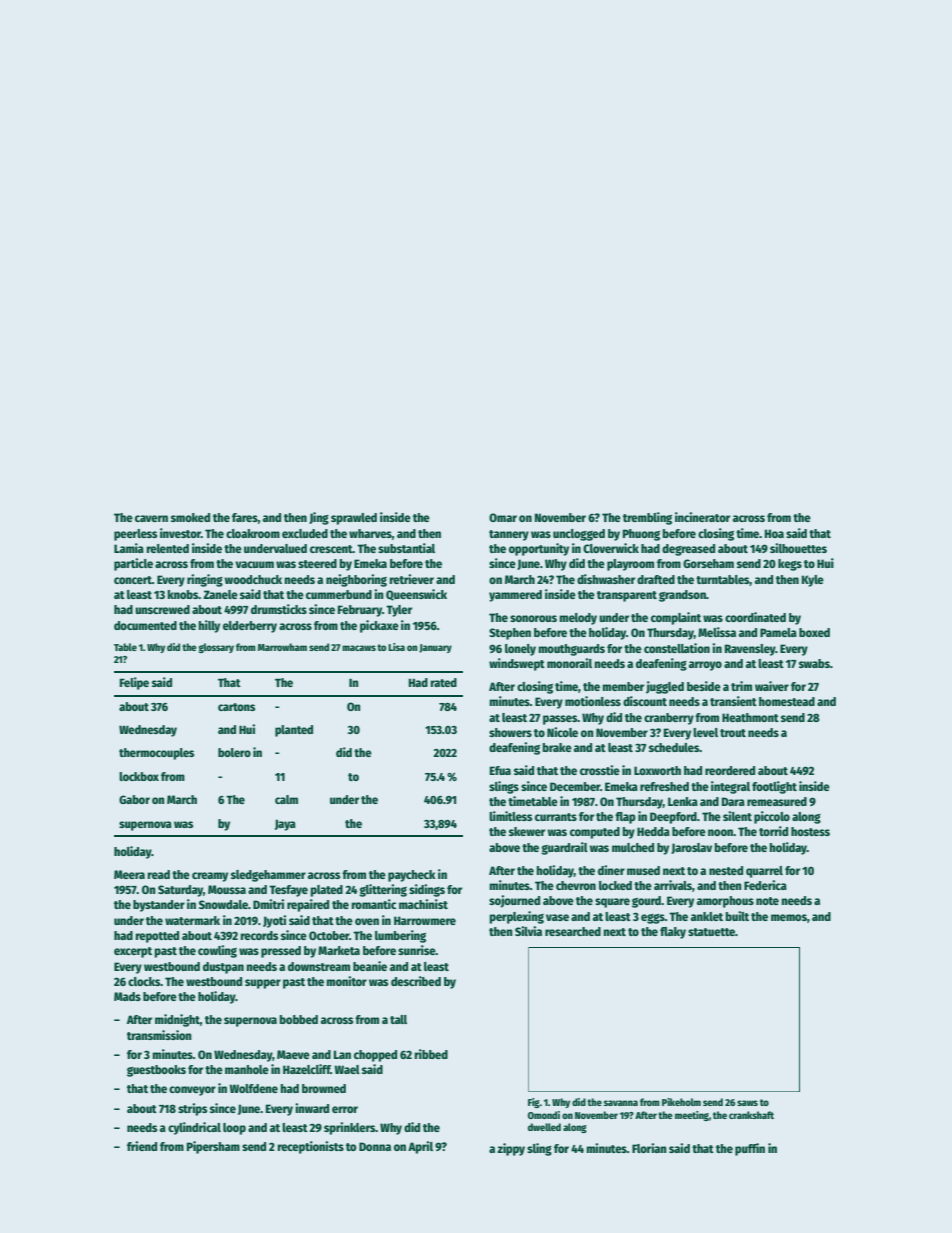 The width and height of the screenshot is (952, 1233). I want to click on fares, so click(245, 517).
